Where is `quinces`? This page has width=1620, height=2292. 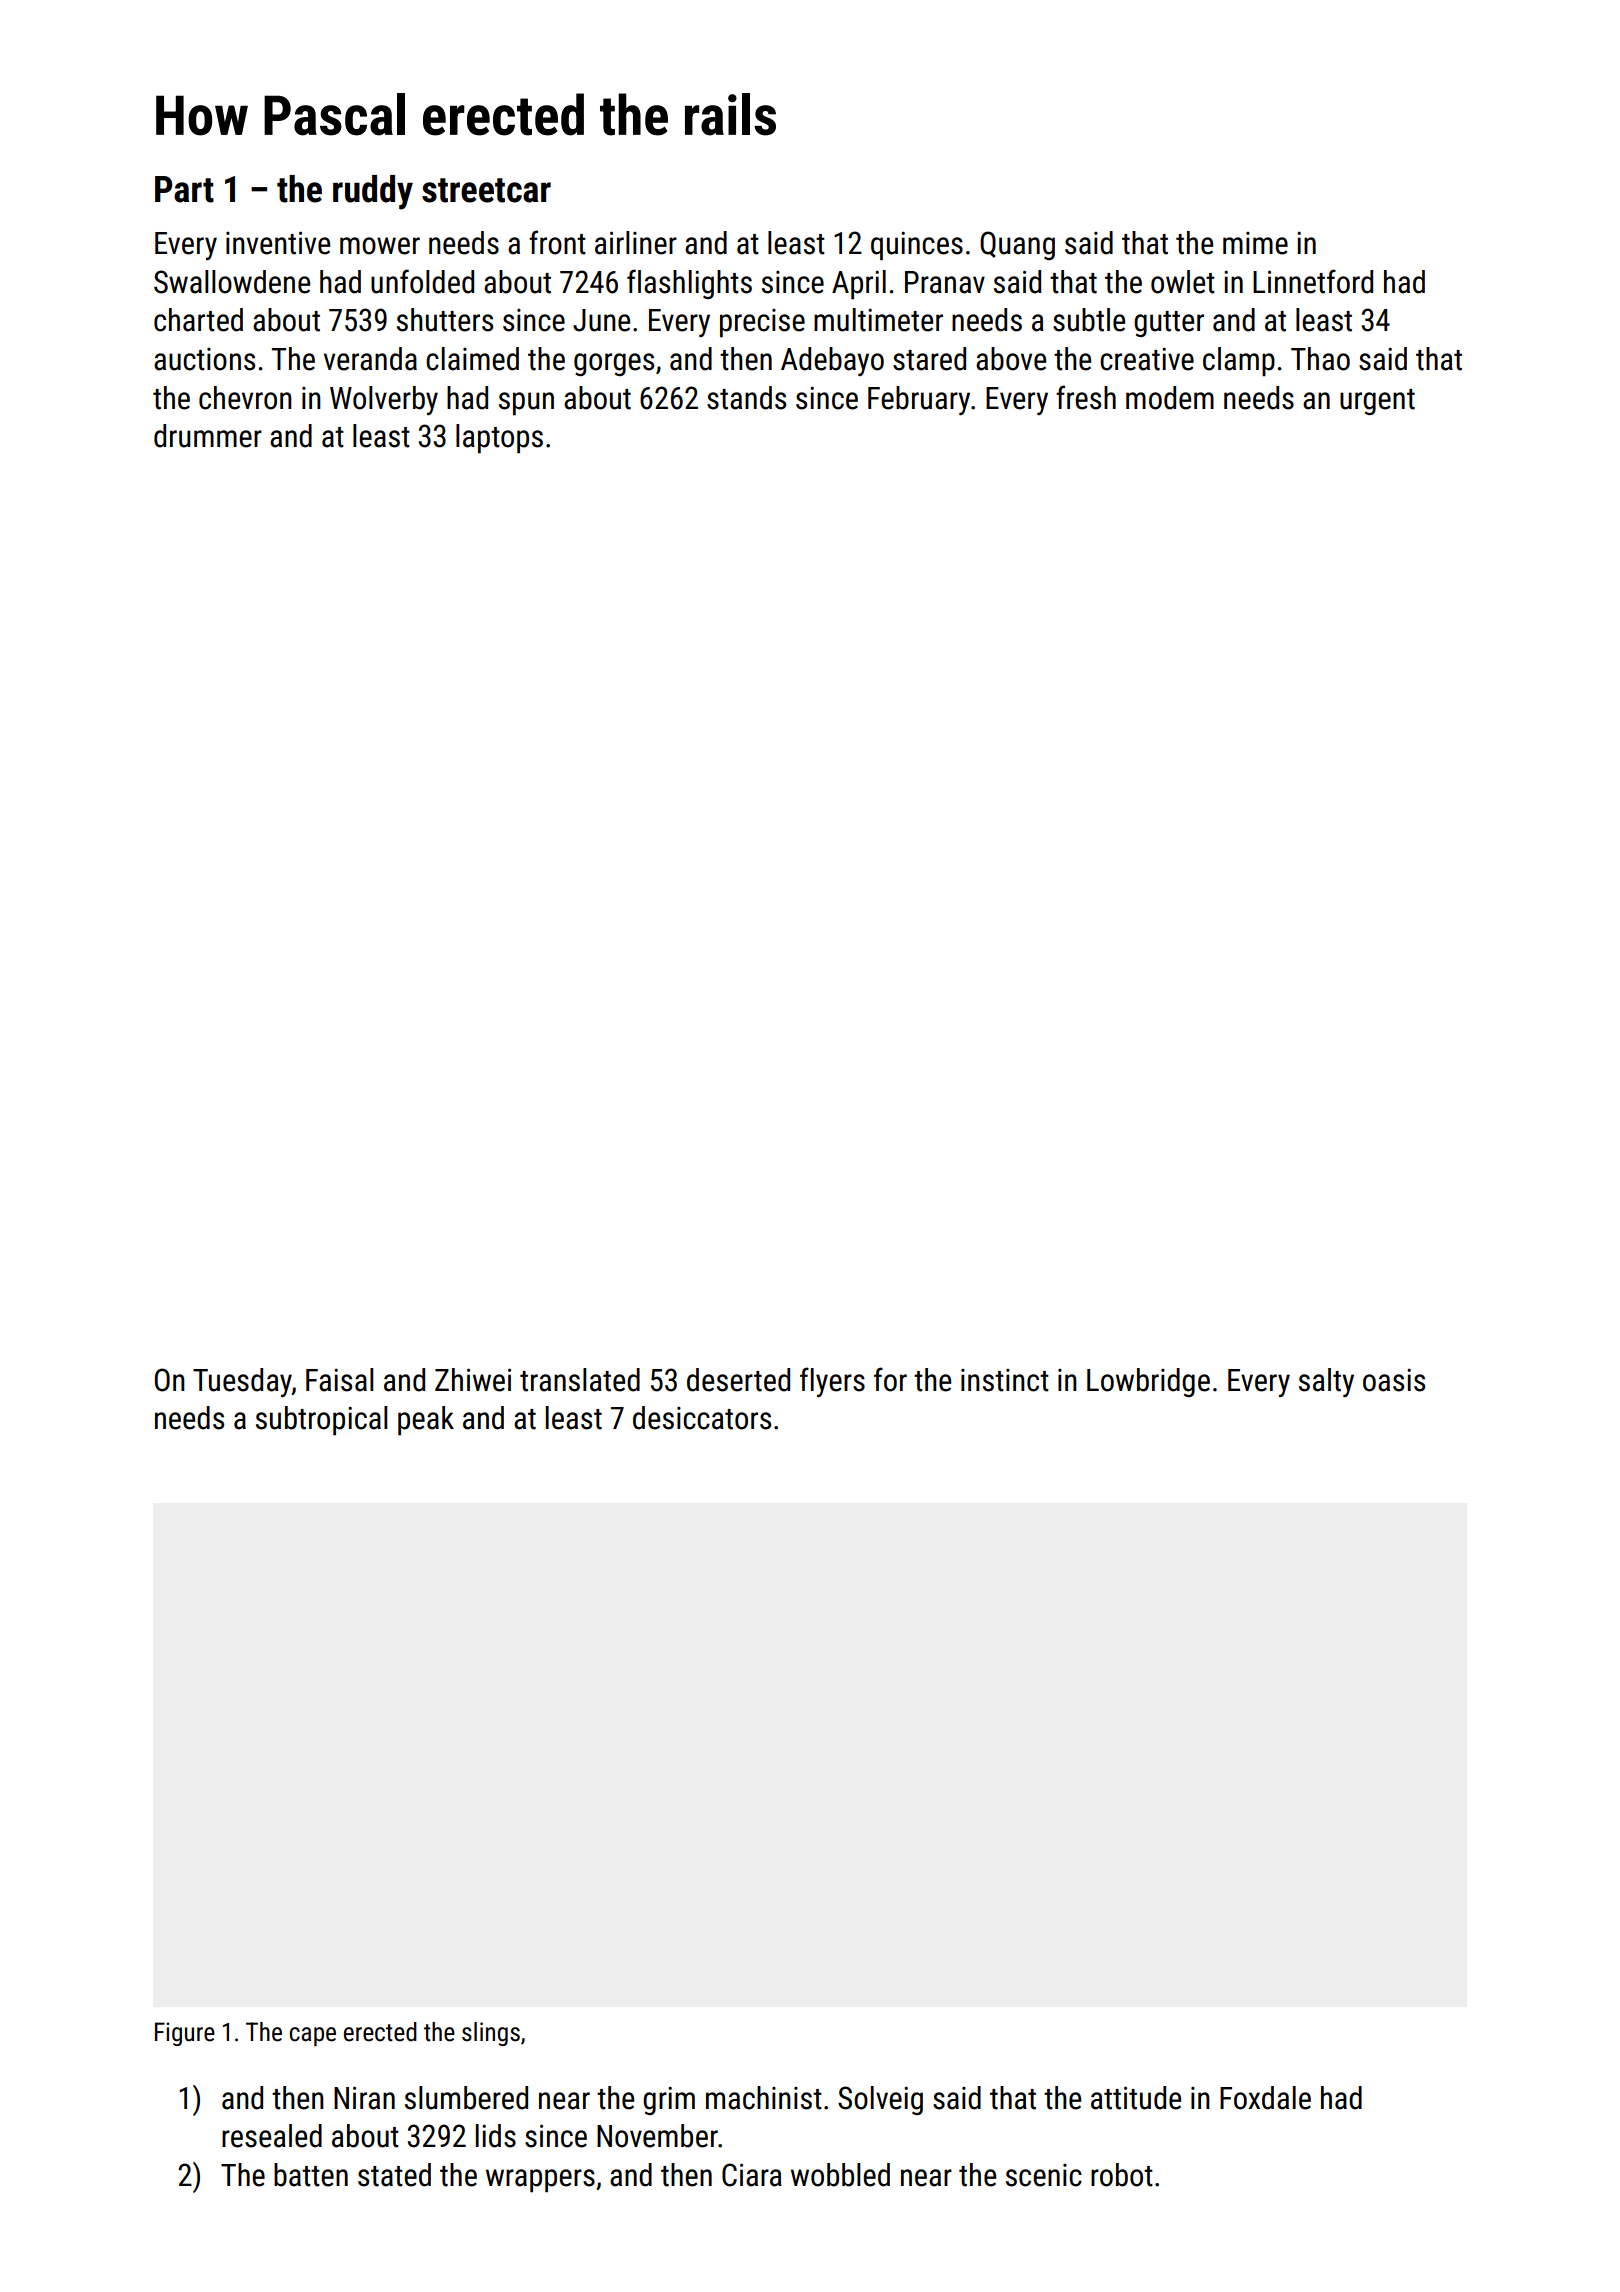
quinces is located at coordinates (917, 246).
